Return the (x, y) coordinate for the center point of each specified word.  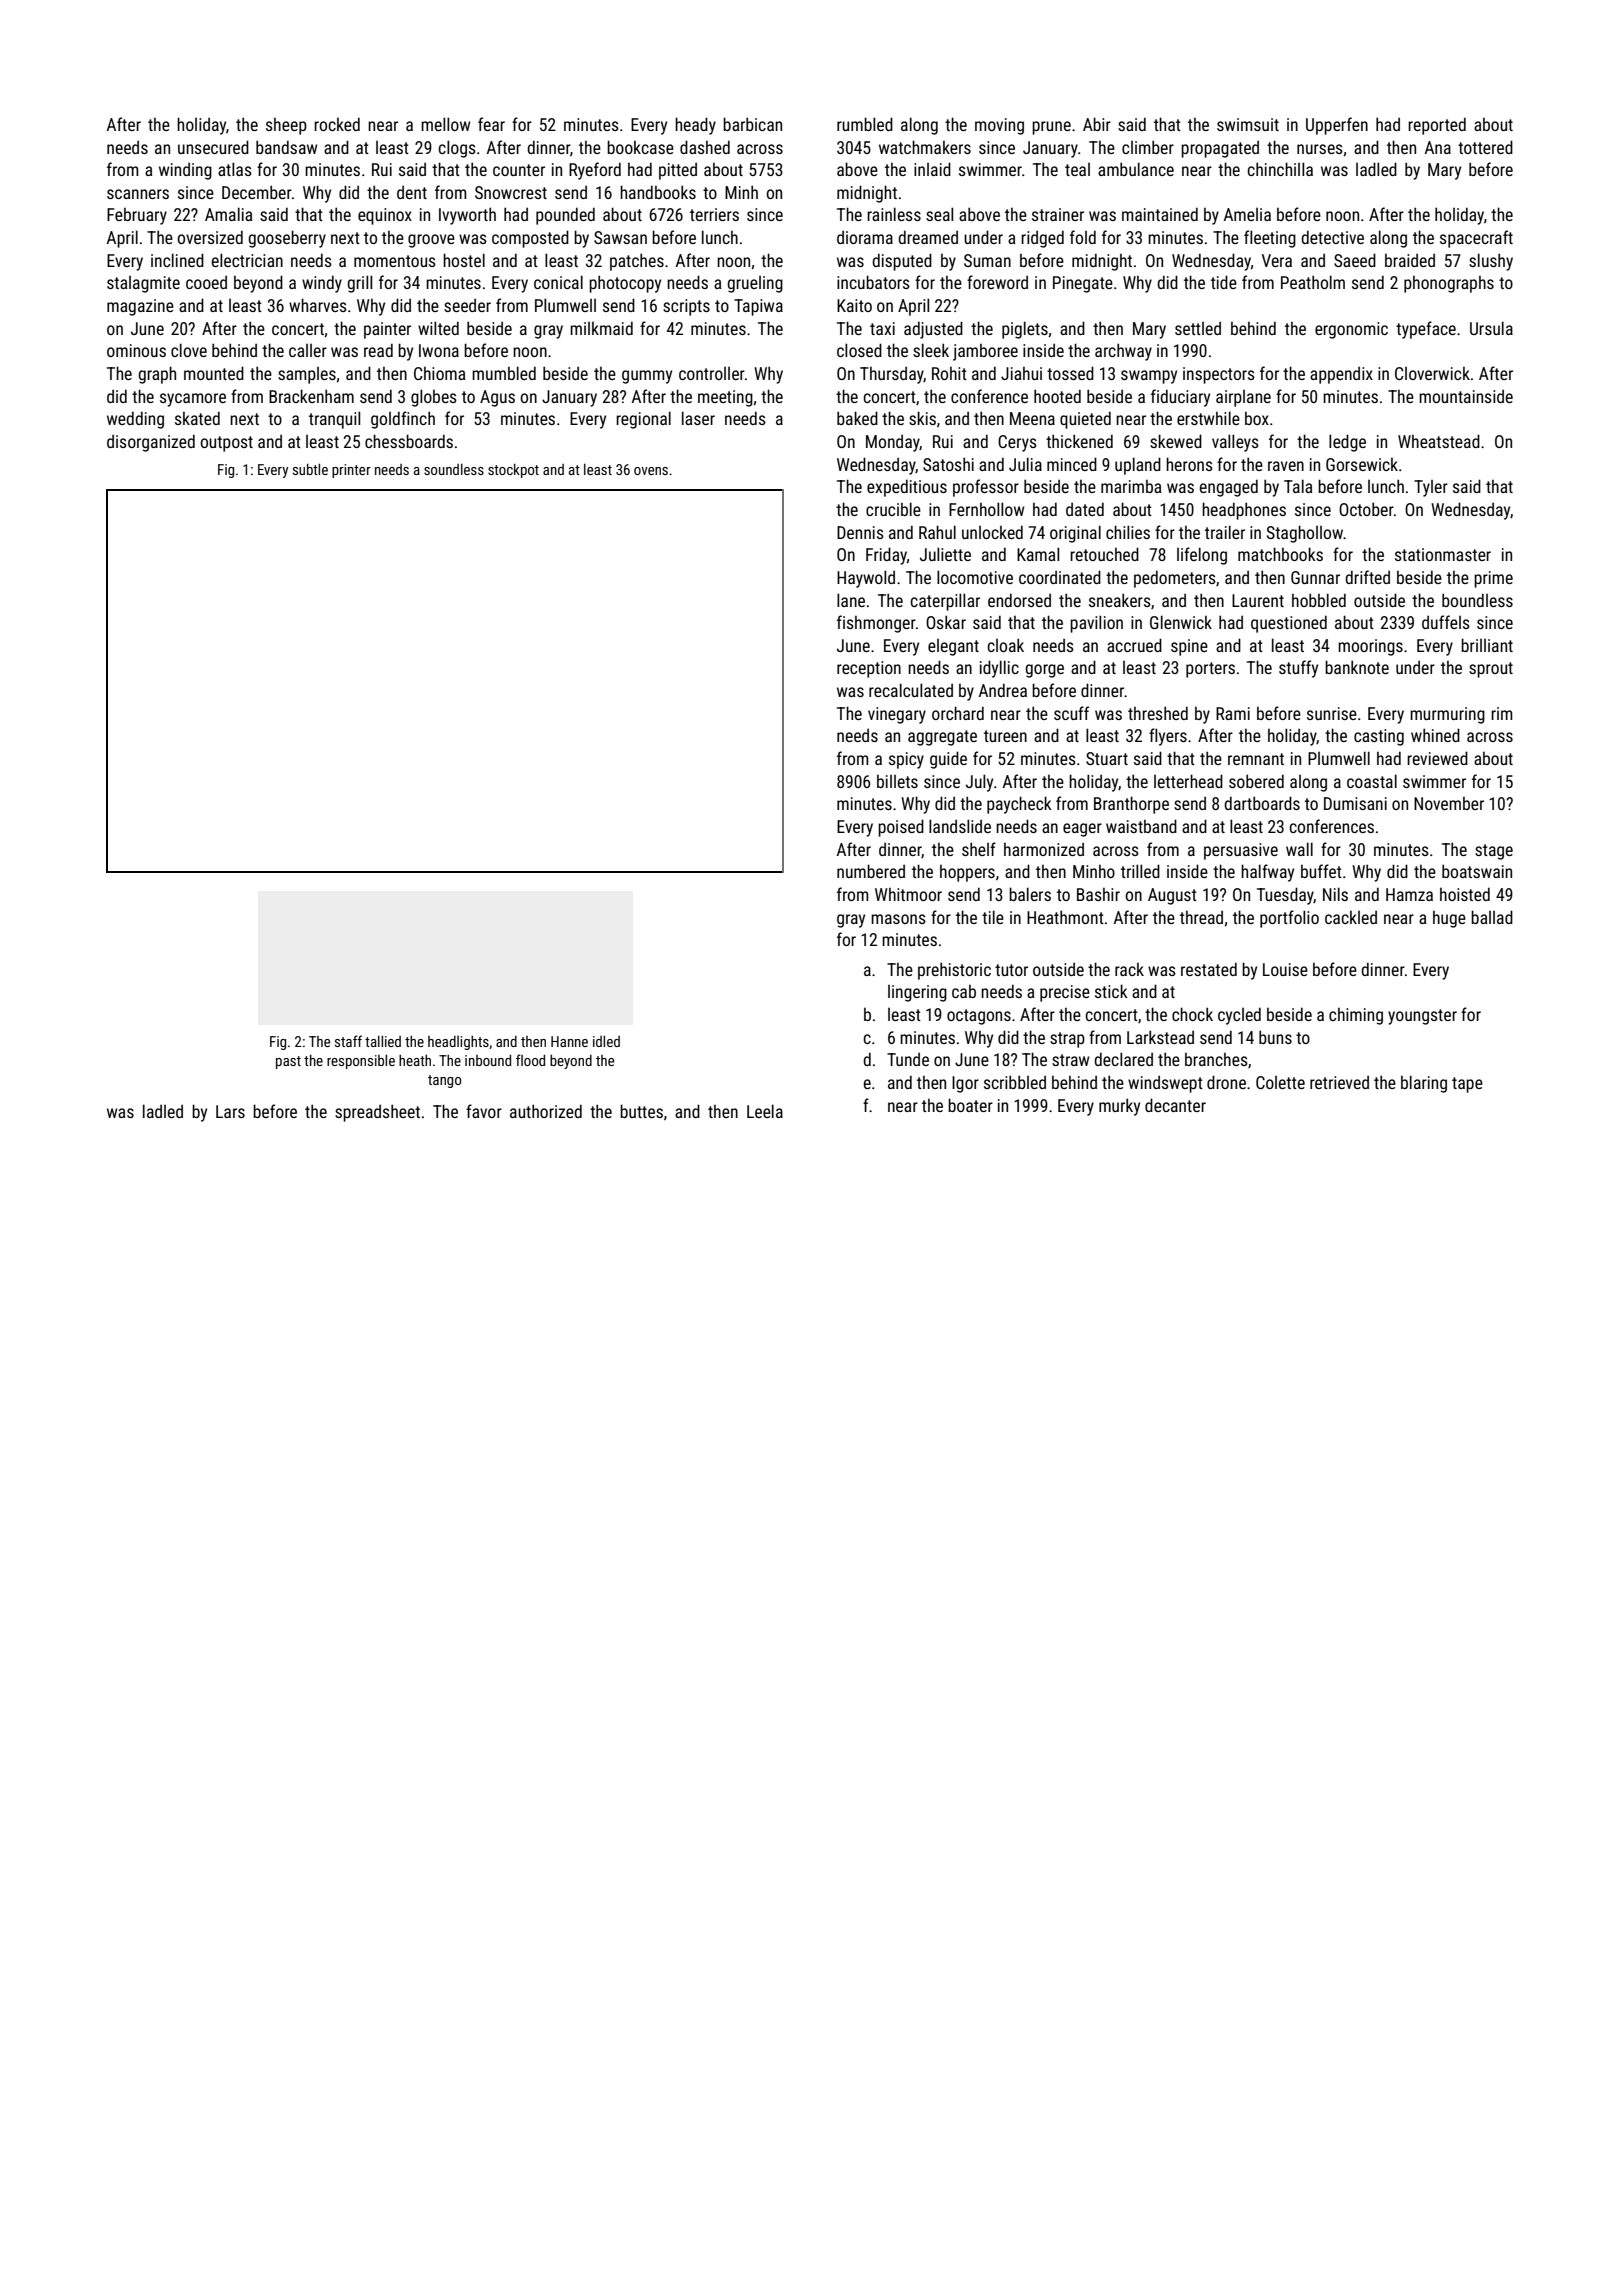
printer (351, 471)
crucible (893, 509)
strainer (1058, 214)
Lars (230, 1111)
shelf (979, 849)
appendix (1341, 375)
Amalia (228, 214)
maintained (1160, 214)
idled (606, 1041)
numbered (871, 871)
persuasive (1241, 851)
